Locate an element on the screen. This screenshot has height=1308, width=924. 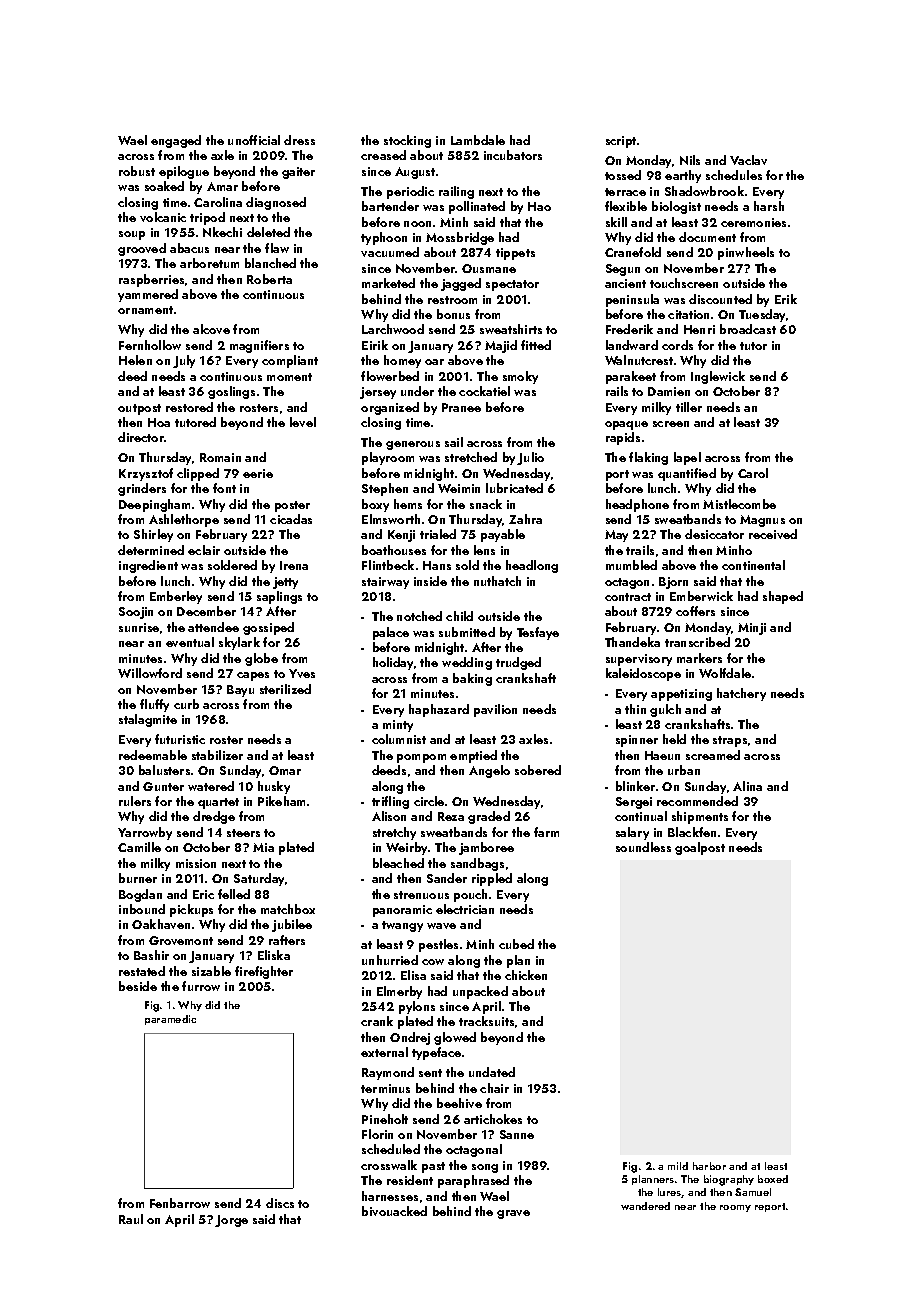
graded is located at coordinates (489, 817).
